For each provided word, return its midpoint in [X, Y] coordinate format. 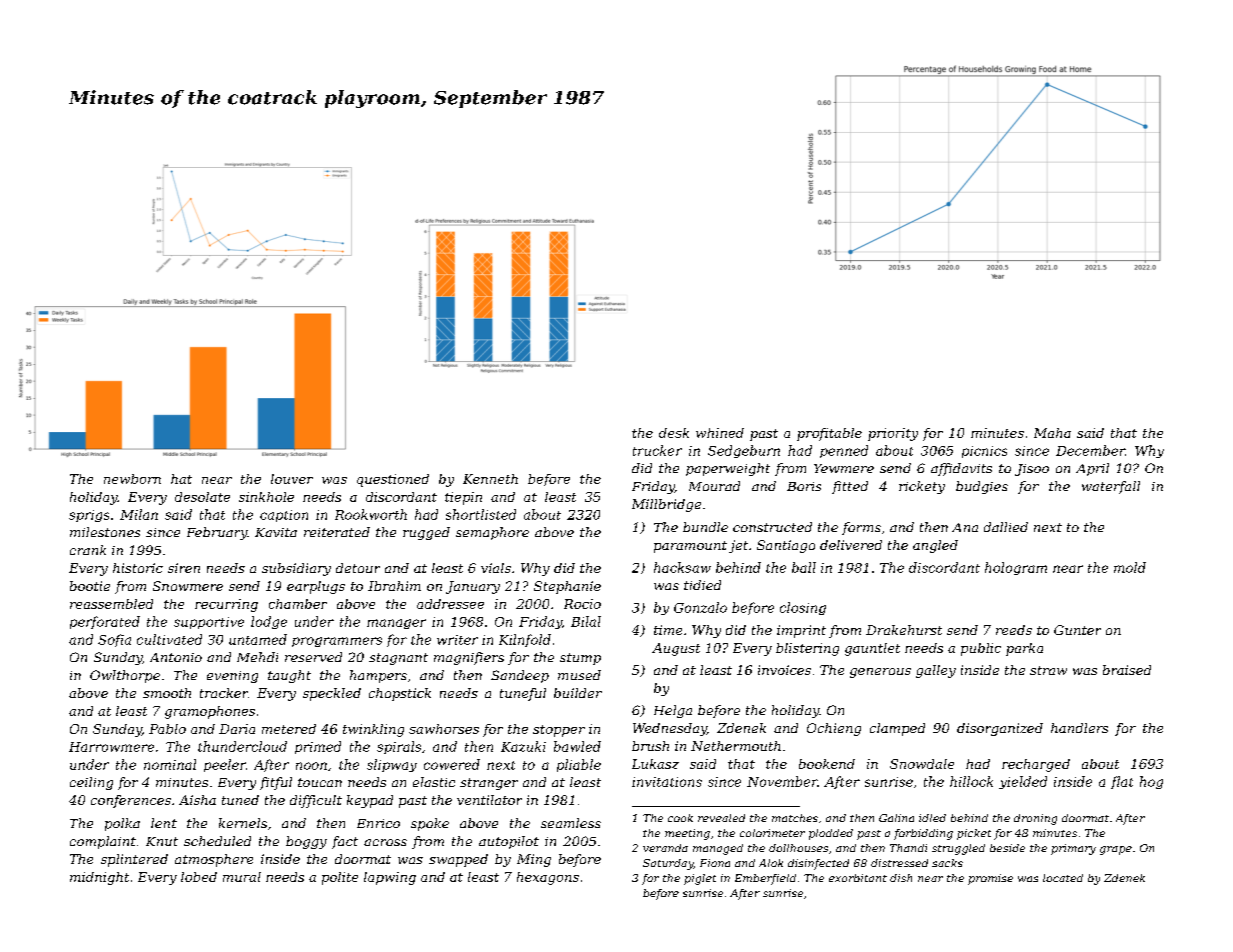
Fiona [715, 863]
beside [1007, 848]
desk [674, 433]
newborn [132, 479]
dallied [1006, 527]
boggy [306, 842]
